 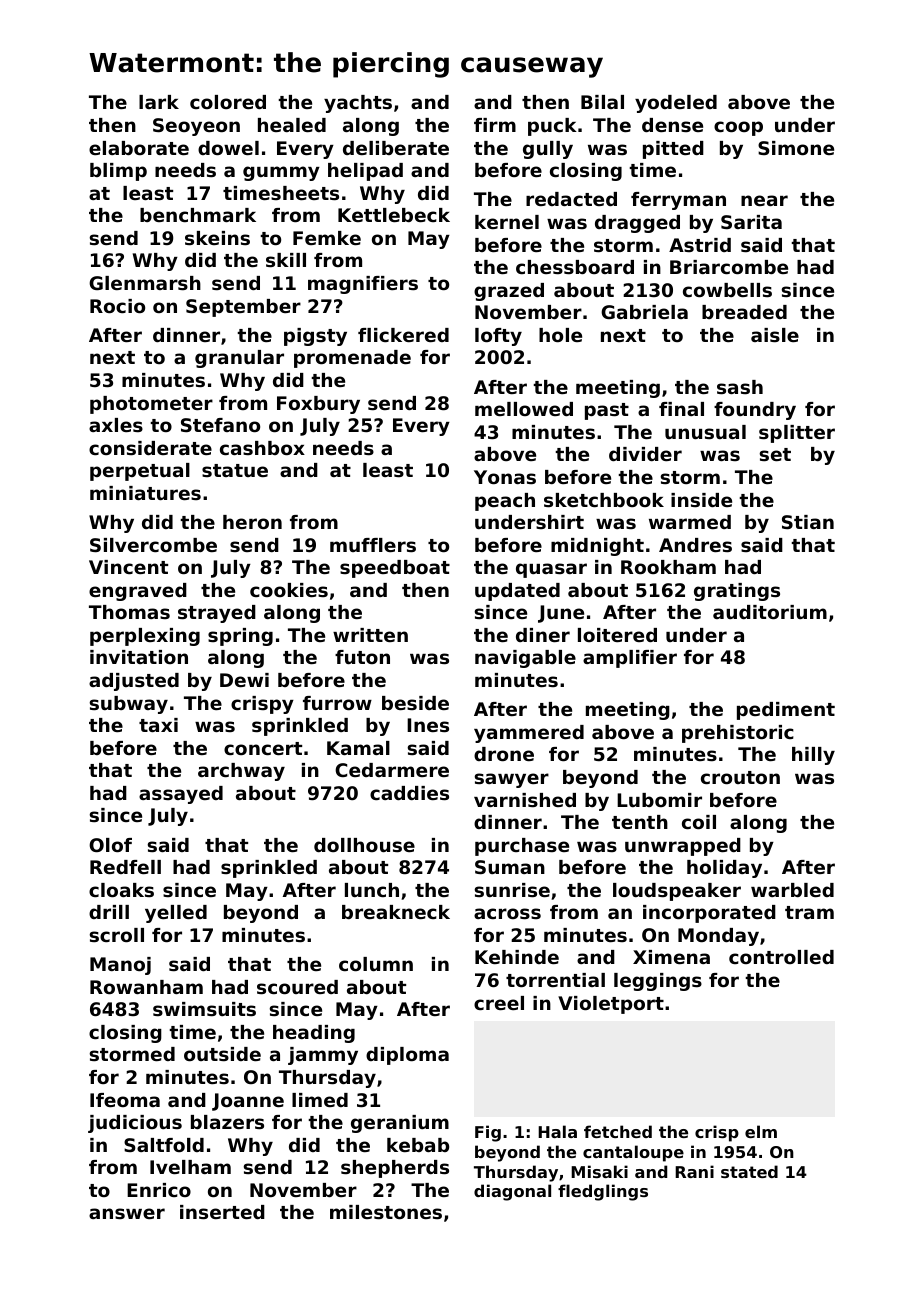 I want to click on fledglings, so click(x=603, y=1192).
